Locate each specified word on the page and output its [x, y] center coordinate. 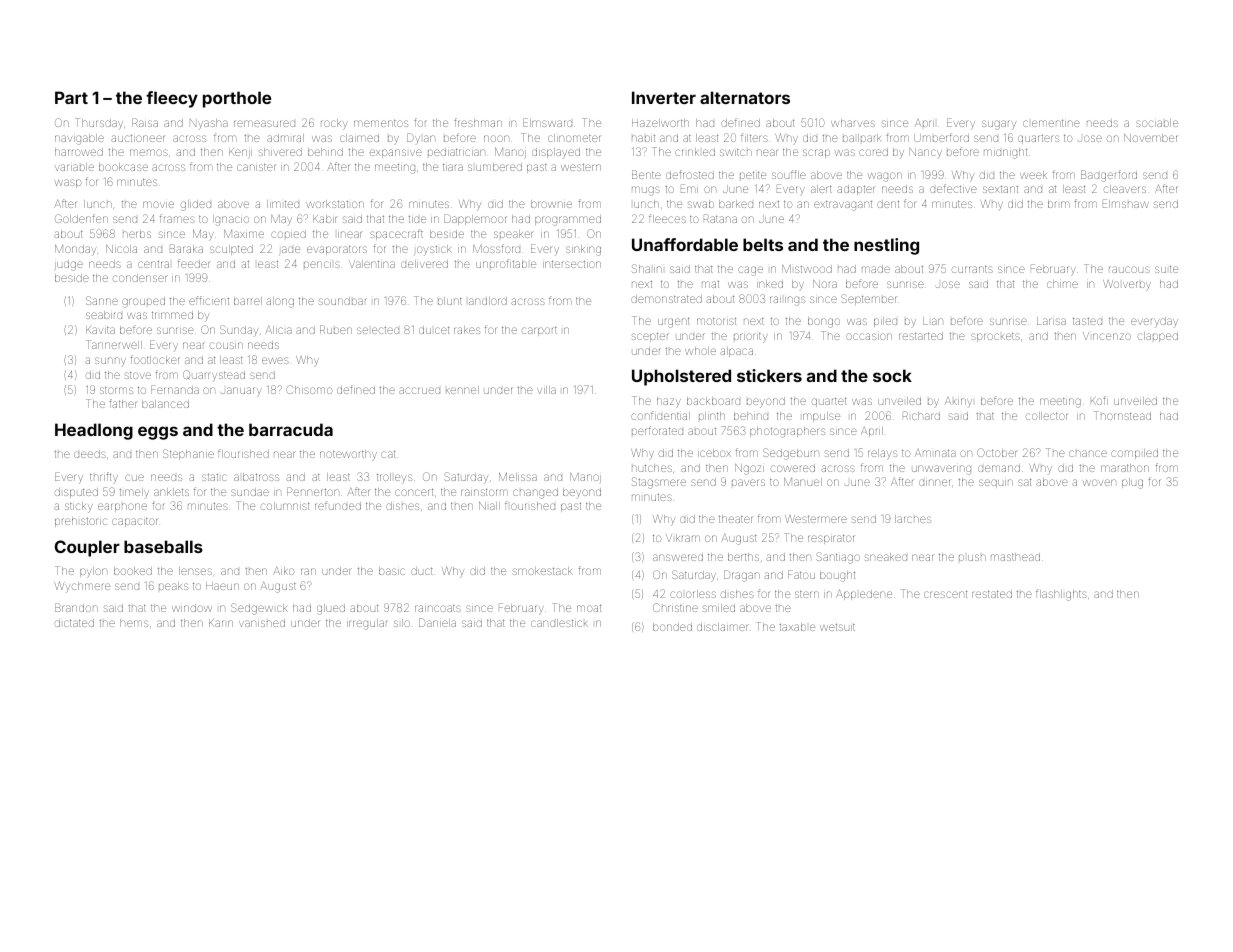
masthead [1015, 557]
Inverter [664, 97]
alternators [745, 97]
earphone [122, 507]
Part [71, 97]
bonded [672, 627]
